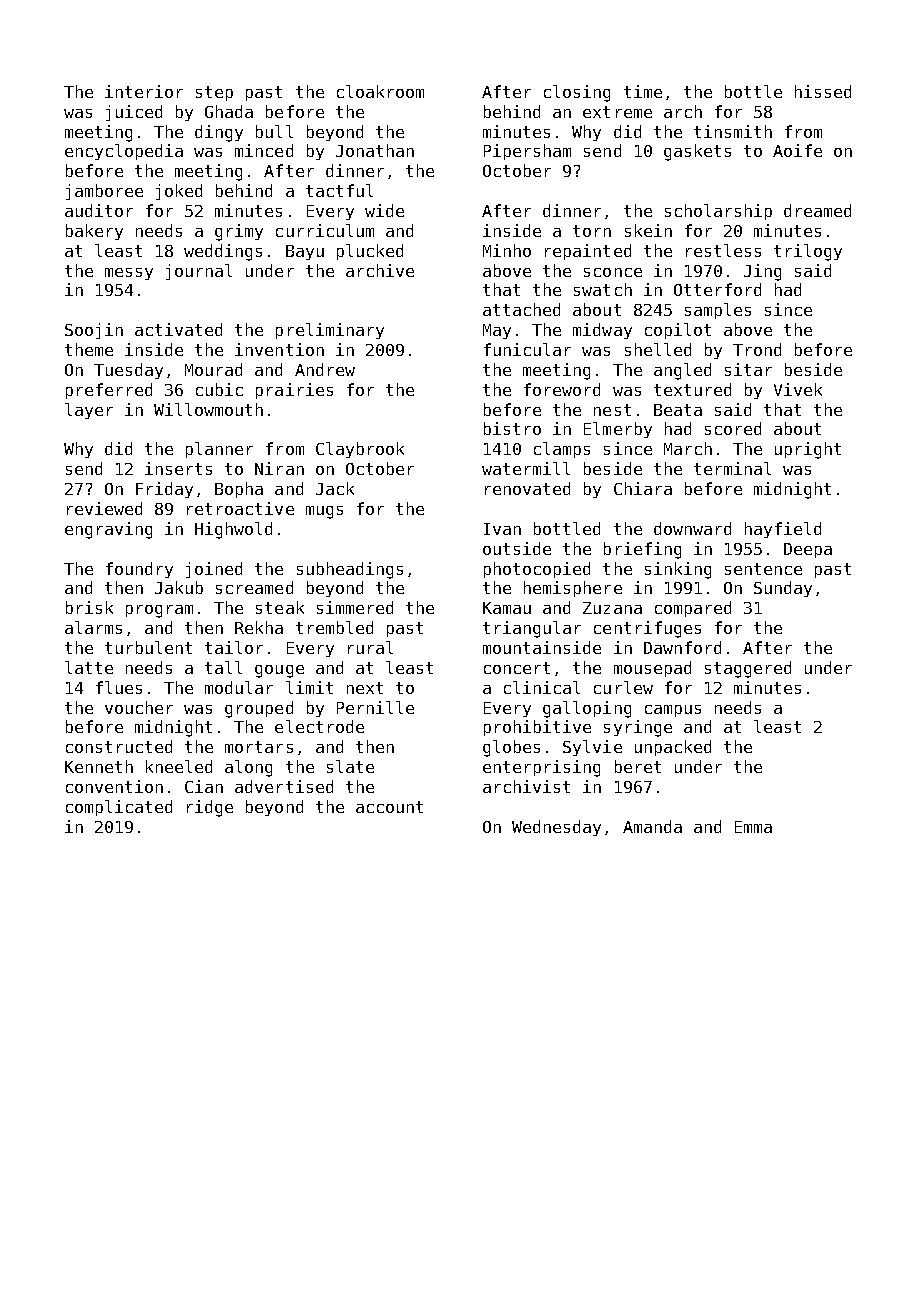 This page has width=924, height=1314. Describe the element at coordinates (219, 389) in the page. I see `cubic` at that location.
